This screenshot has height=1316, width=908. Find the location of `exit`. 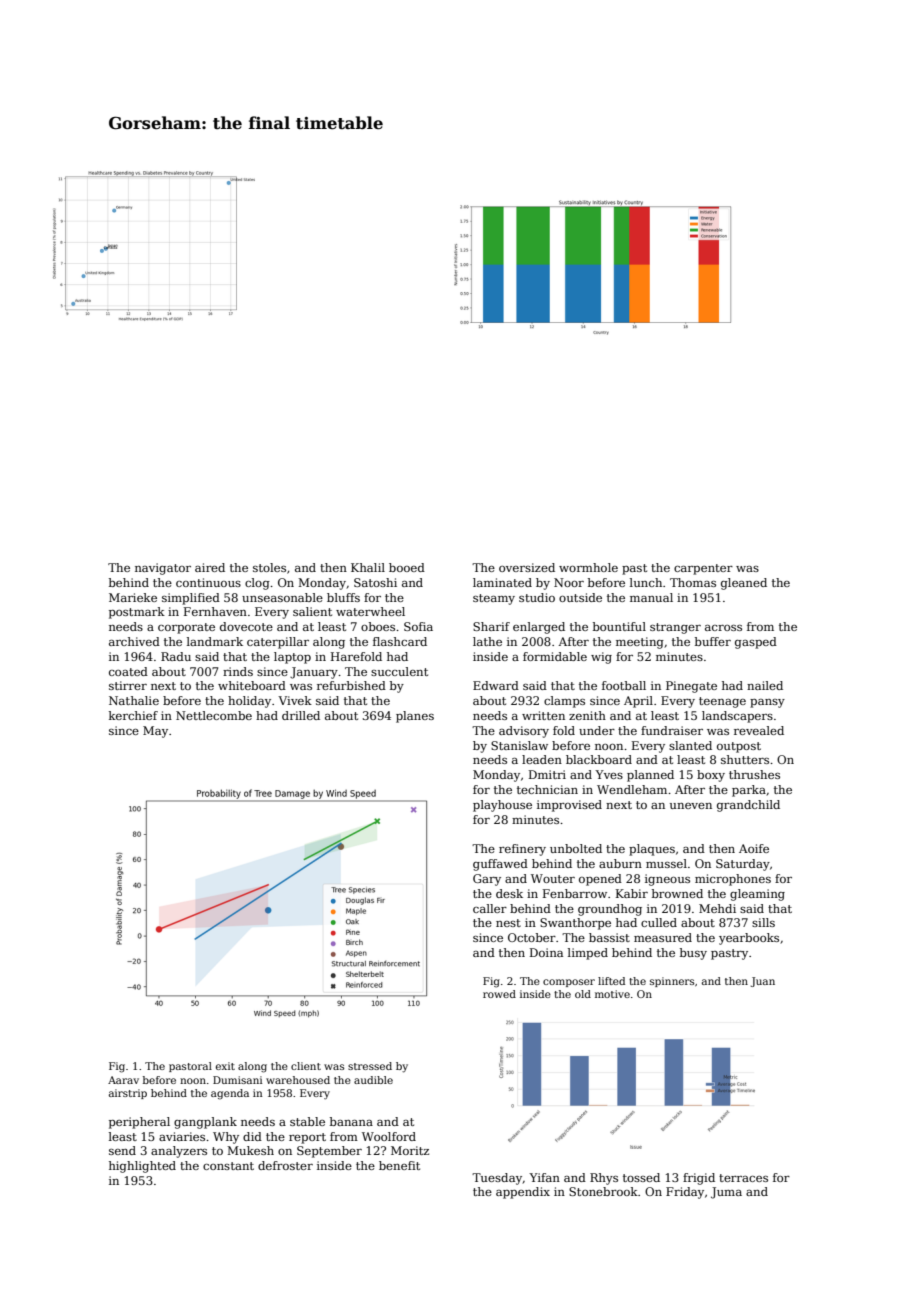

exit is located at coordinates (225, 1066).
